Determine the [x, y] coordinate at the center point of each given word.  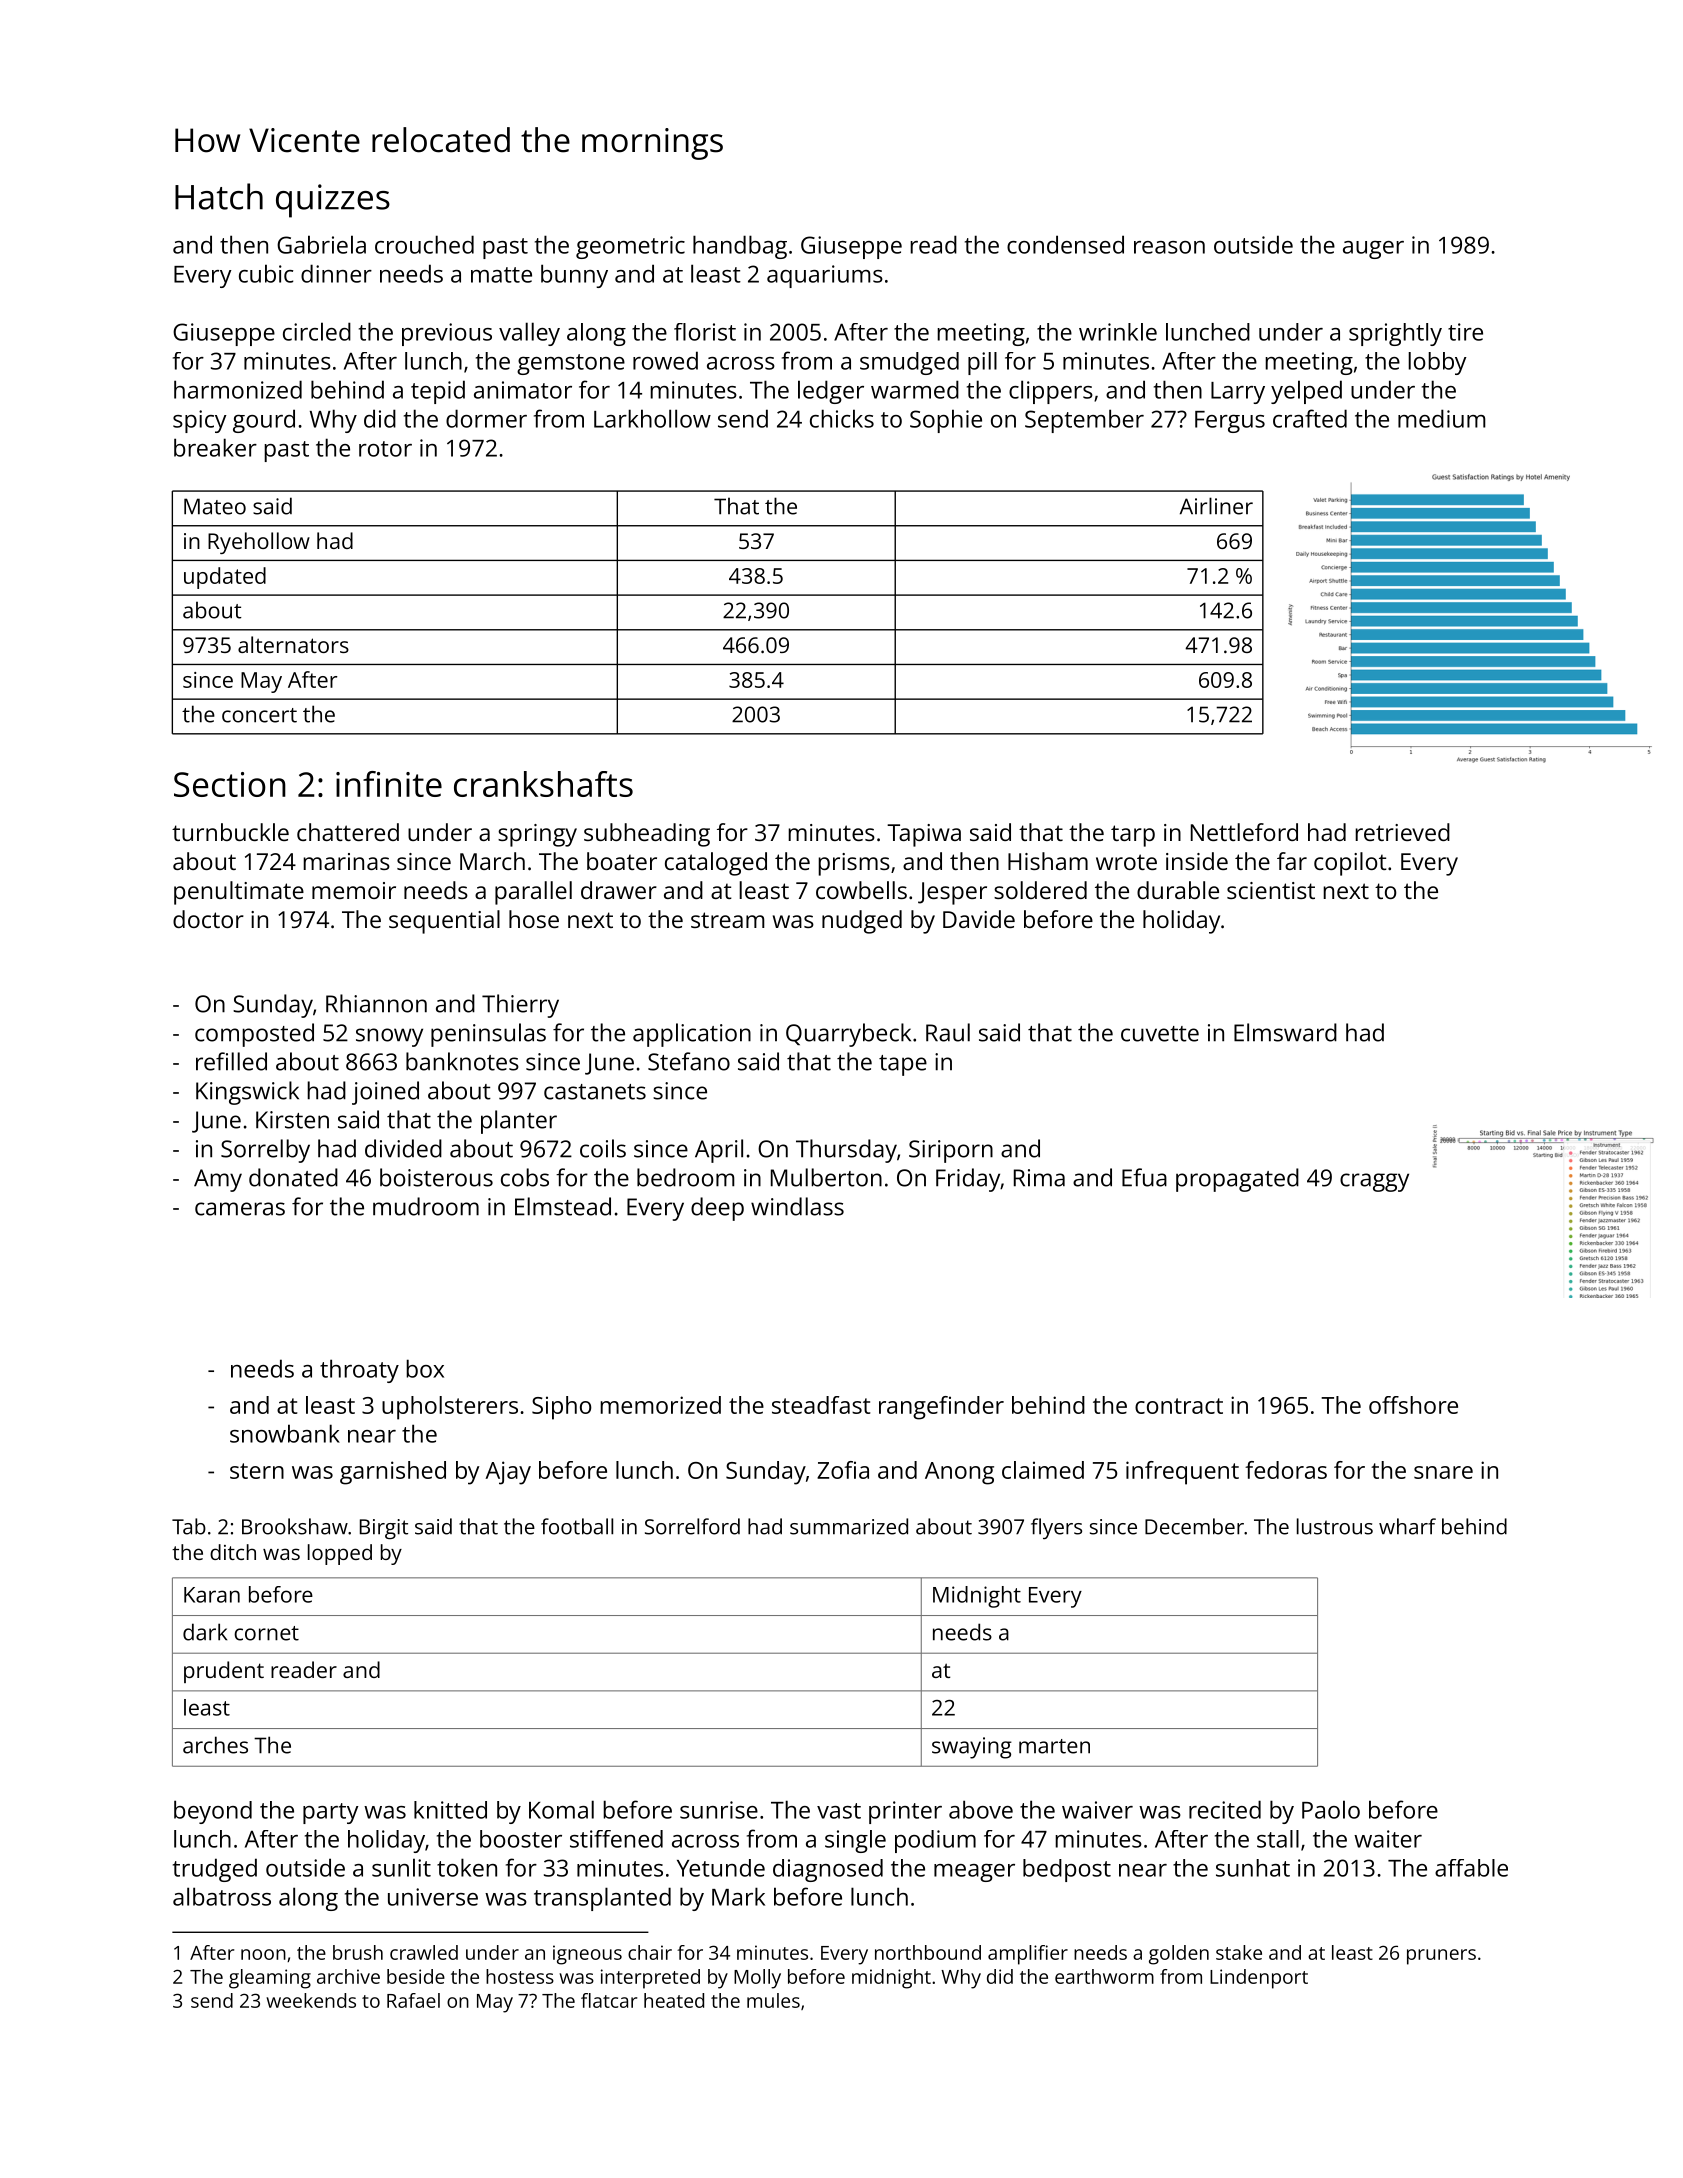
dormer [486, 418]
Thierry [520, 1006]
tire [1465, 332]
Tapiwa [924, 835]
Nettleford [1244, 832]
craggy [1374, 1182]
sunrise [719, 1810]
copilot [1350, 864]
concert [259, 715]
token [467, 1867]
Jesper [952, 893]
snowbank [285, 1433]
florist [705, 332]
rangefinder [941, 1408]
